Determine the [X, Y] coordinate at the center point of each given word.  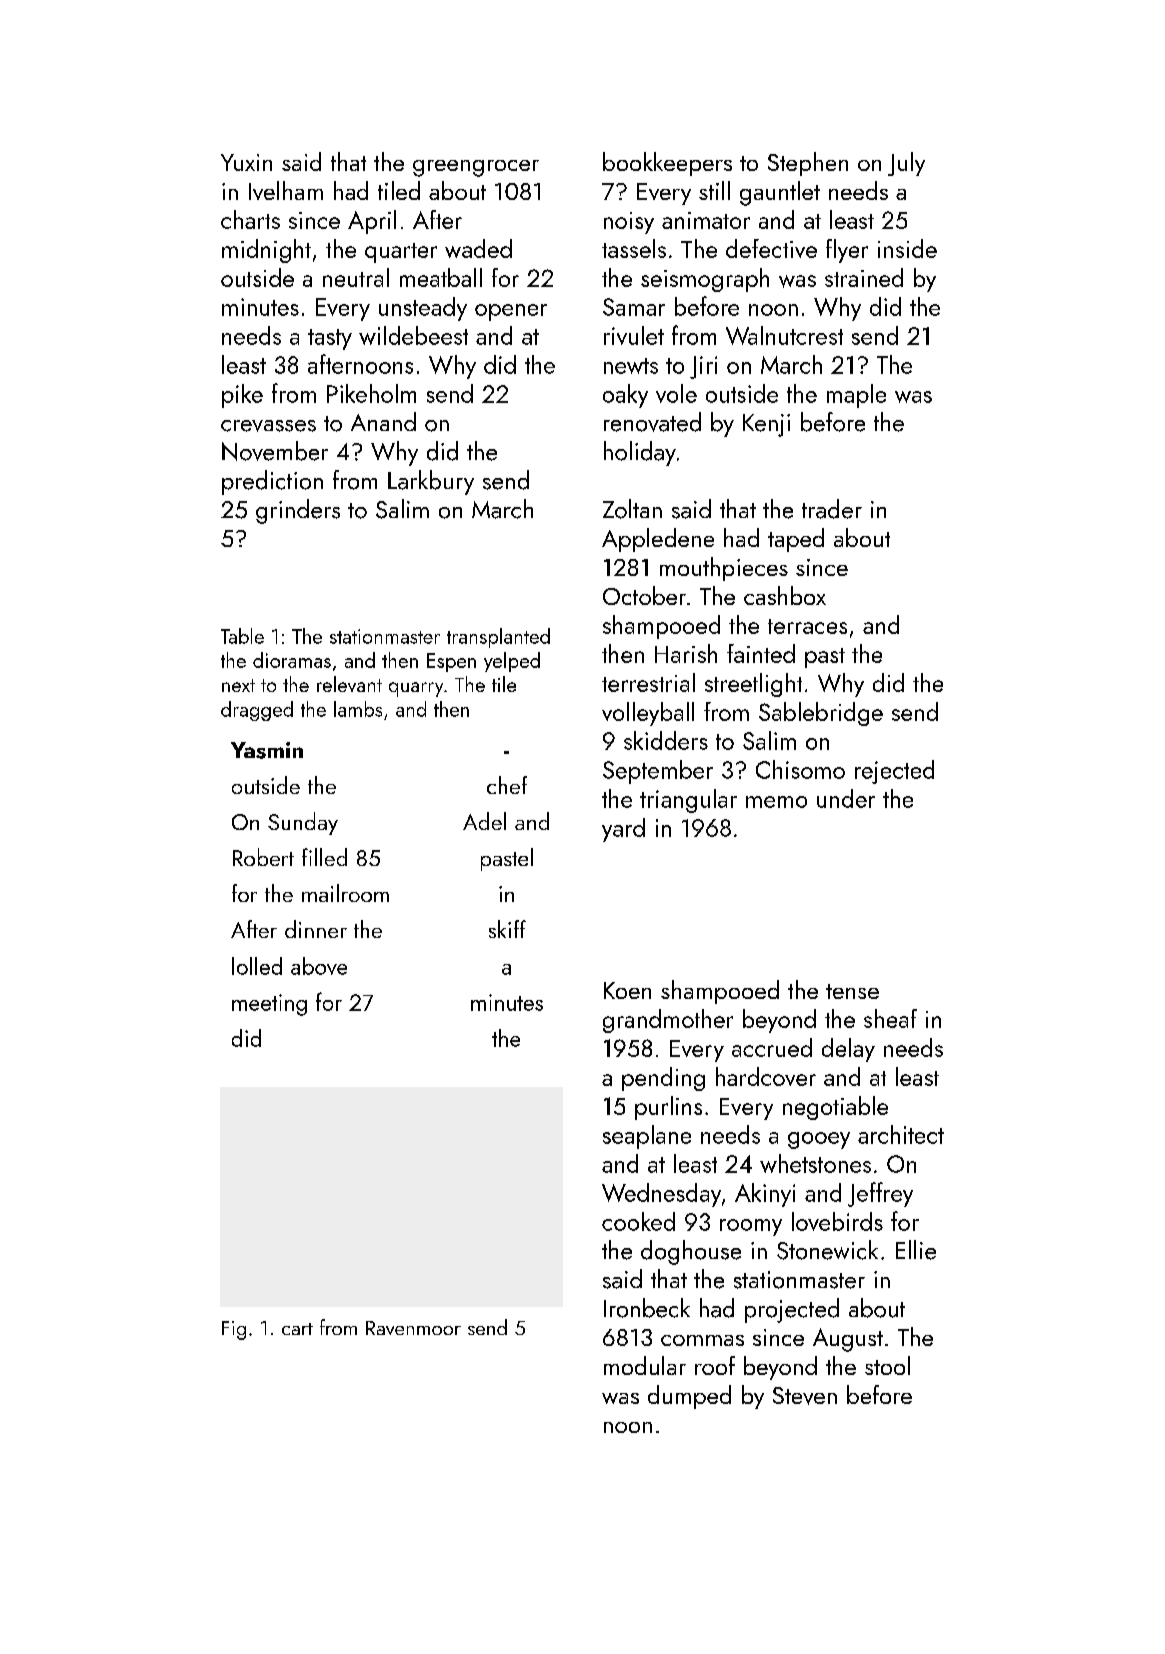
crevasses [268, 426]
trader [832, 509]
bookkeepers [667, 164]
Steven [805, 1396]
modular [645, 1365]
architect [901, 1134]
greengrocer [476, 168]
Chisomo [800, 769]
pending [663, 1079]
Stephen [808, 164]
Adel [484, 821]
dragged [257, 711]
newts [631, 366]
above [319, 966]
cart [297, 1329]
